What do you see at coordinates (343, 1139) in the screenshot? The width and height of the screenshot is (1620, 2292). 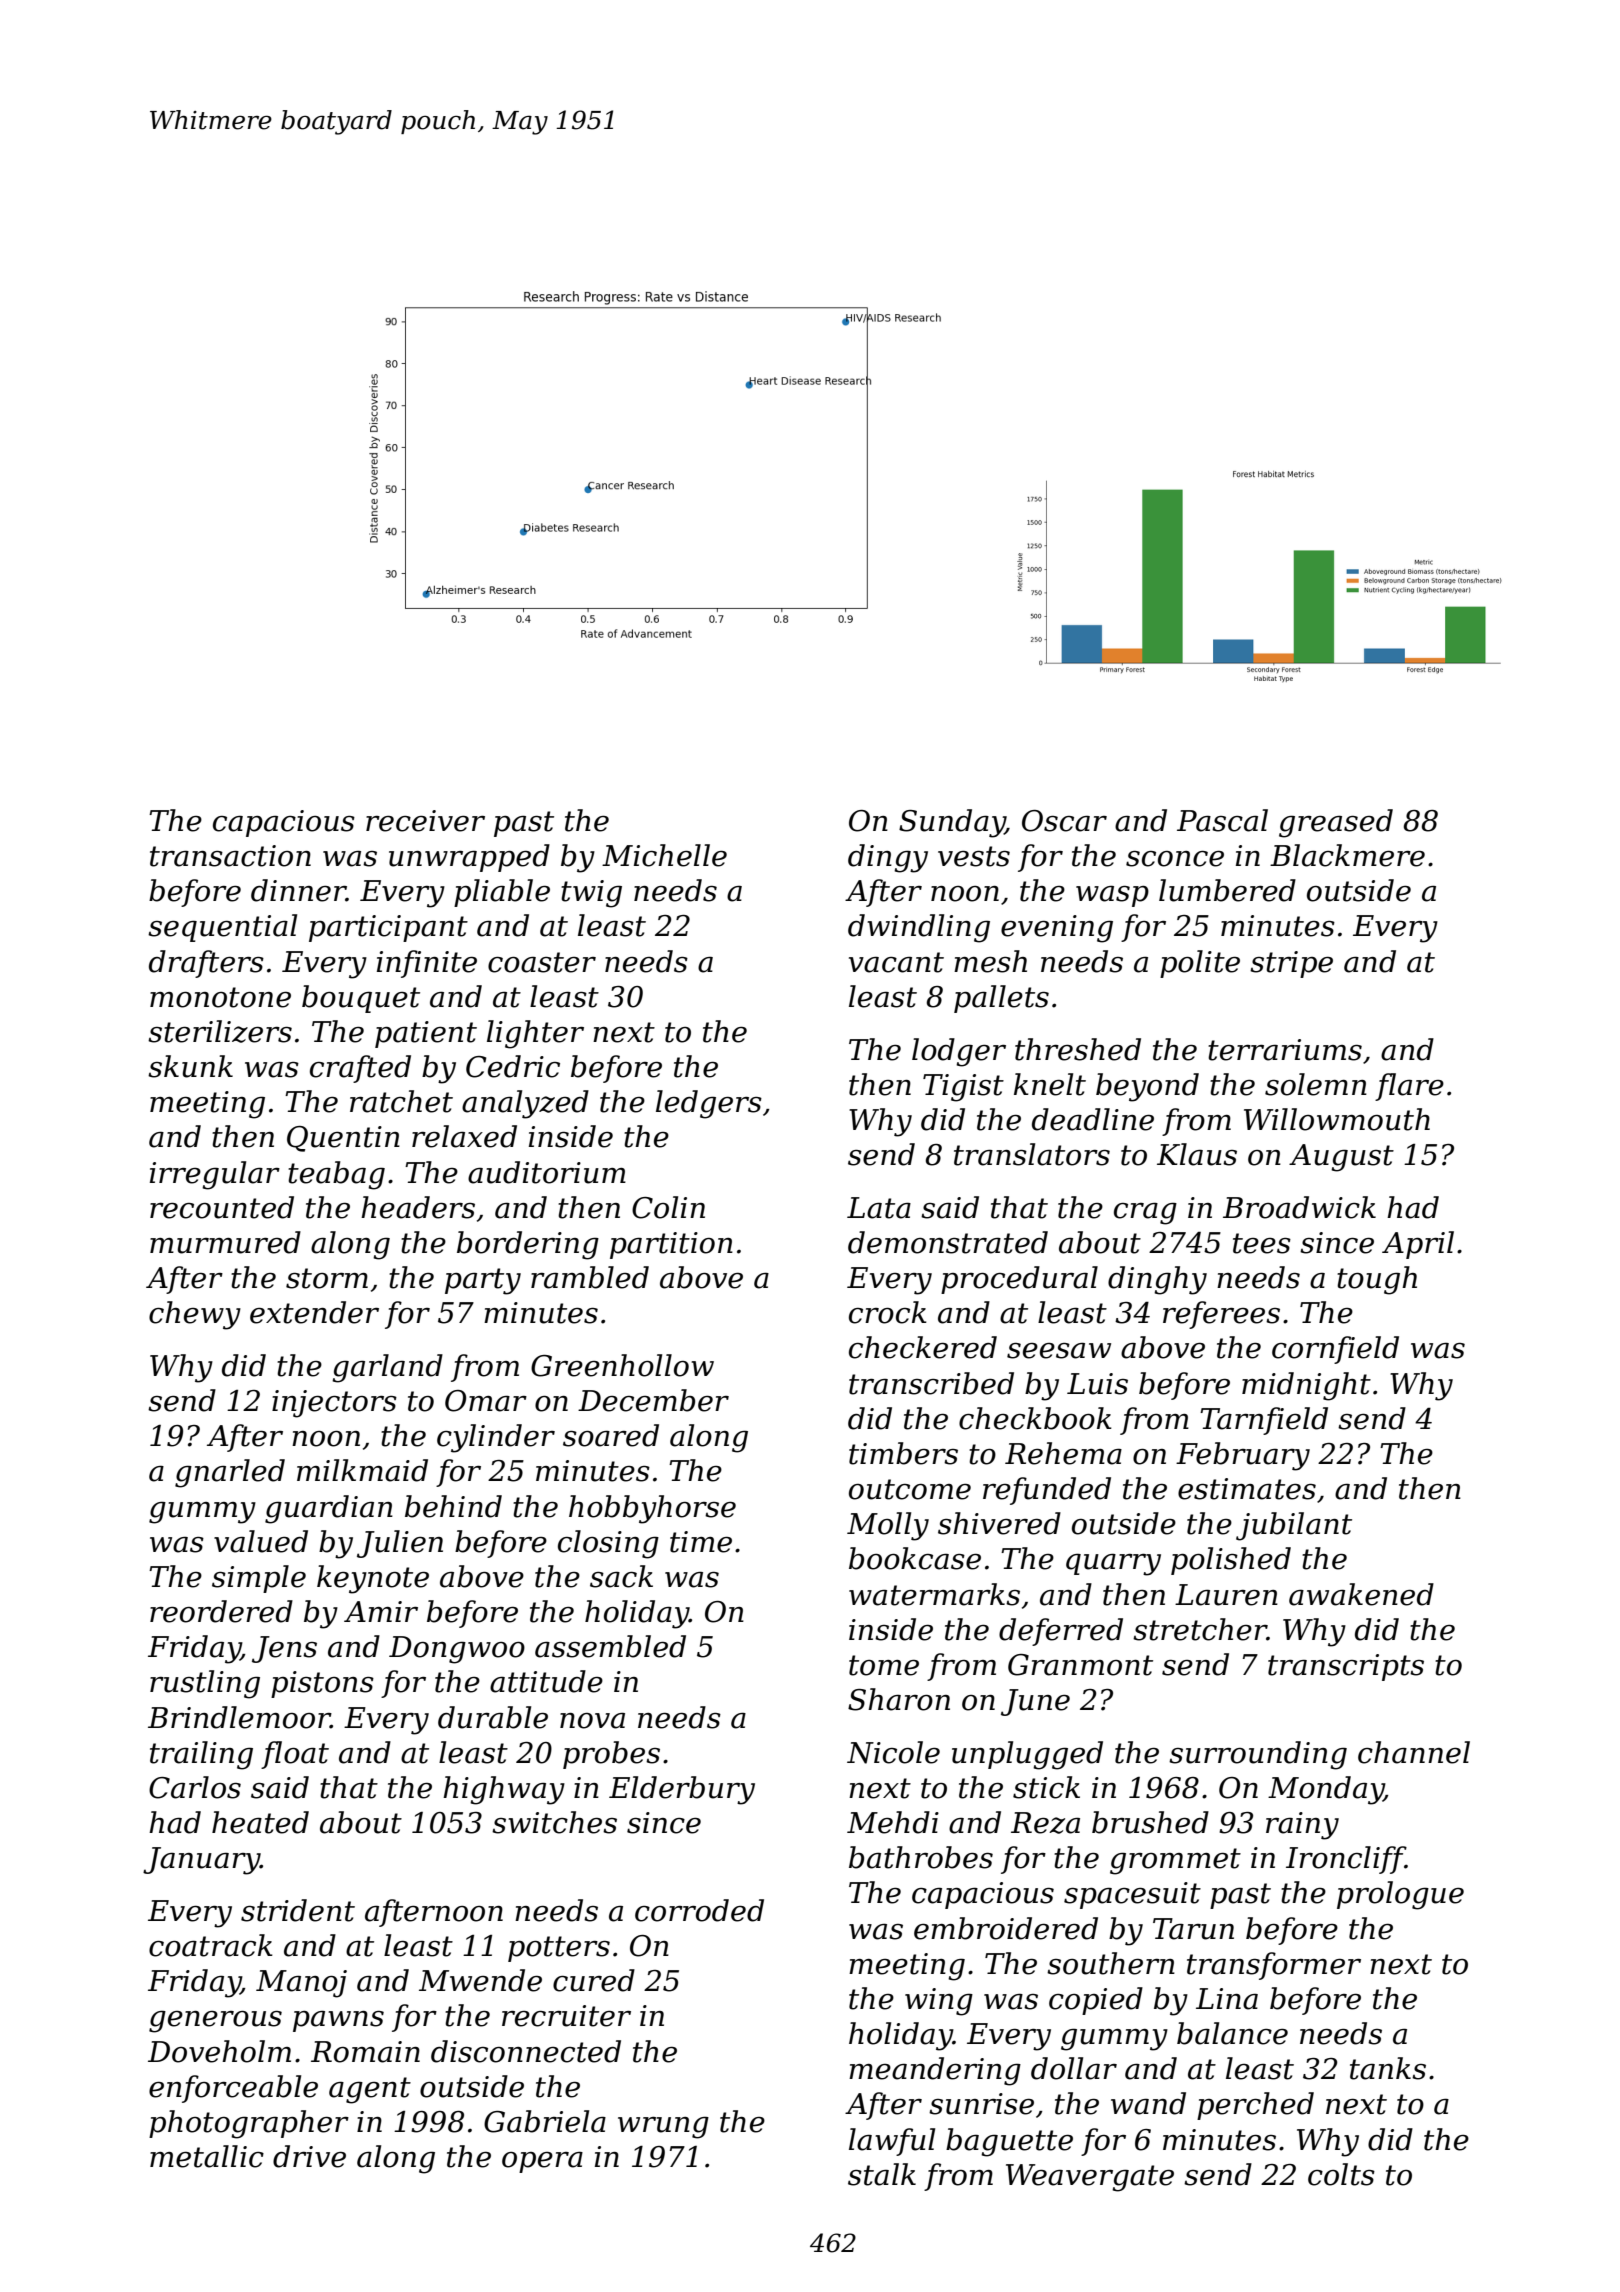 I see `Quentin` at bounding box center [343, 1139].
